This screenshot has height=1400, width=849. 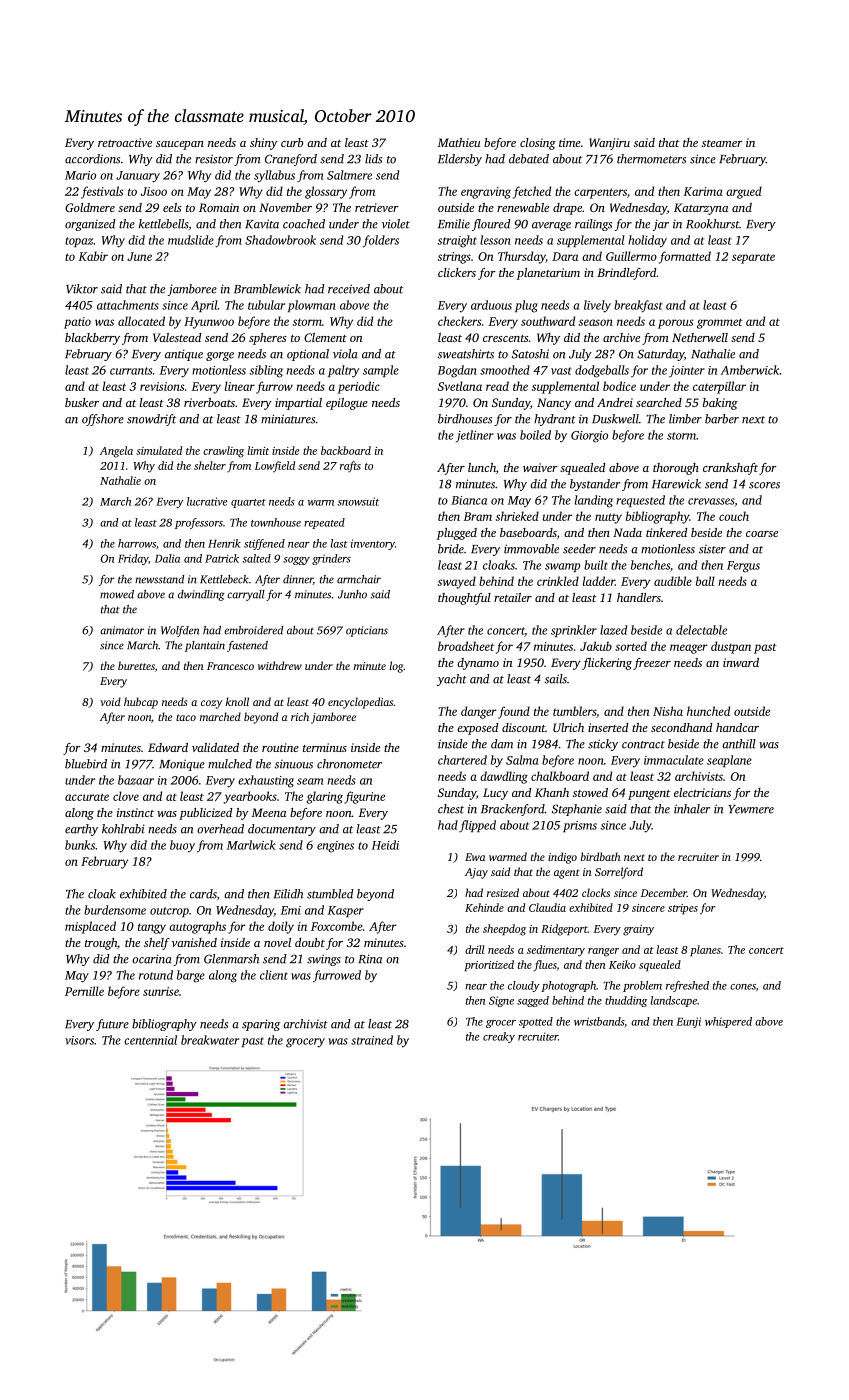 I want to click on Wanjiru, so click(x=609, y=144).
